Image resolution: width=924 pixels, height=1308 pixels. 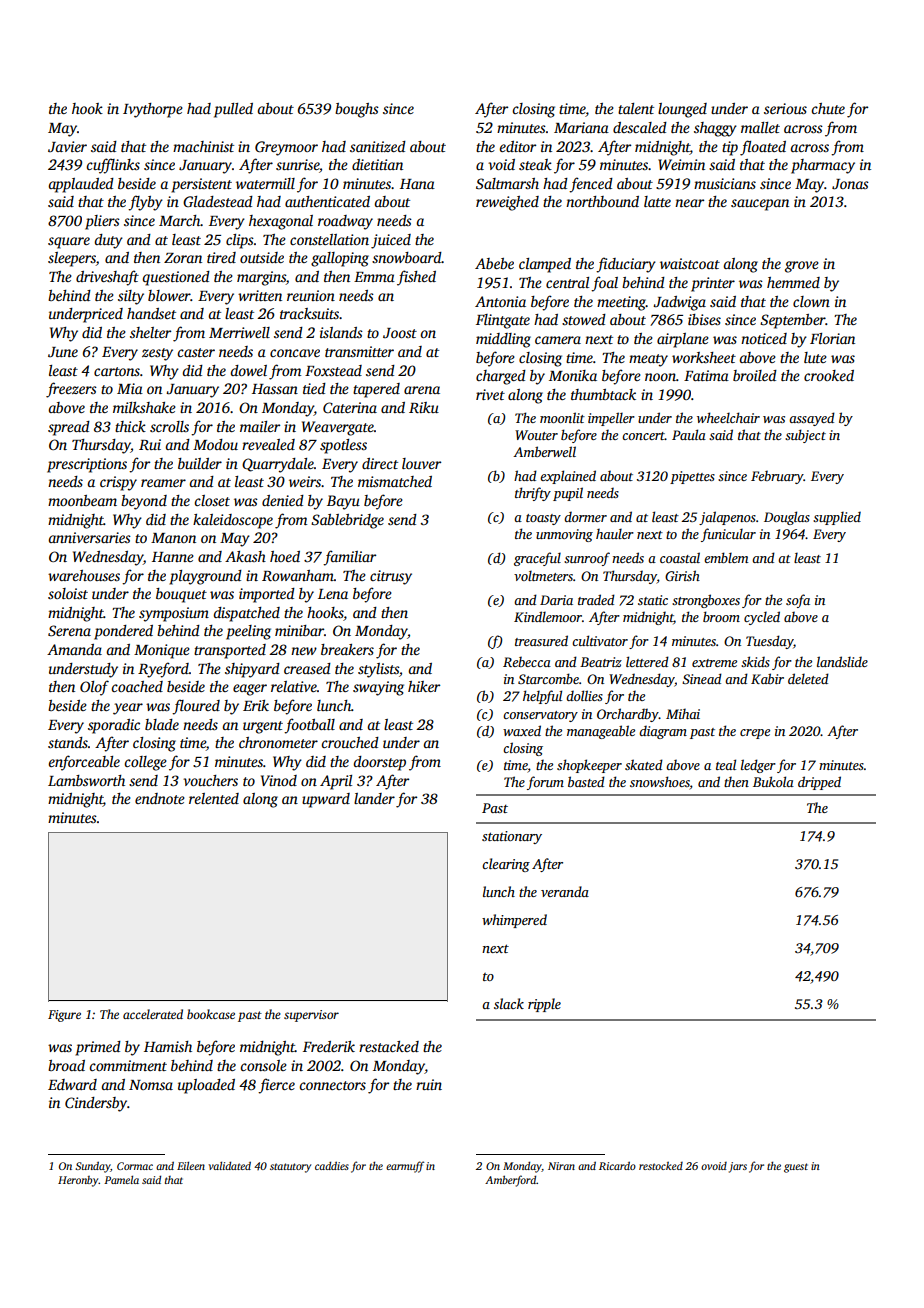 What do you see at coordinates (506, 865) in the image?
I see `clearing` at bounding box center [506, 865].
